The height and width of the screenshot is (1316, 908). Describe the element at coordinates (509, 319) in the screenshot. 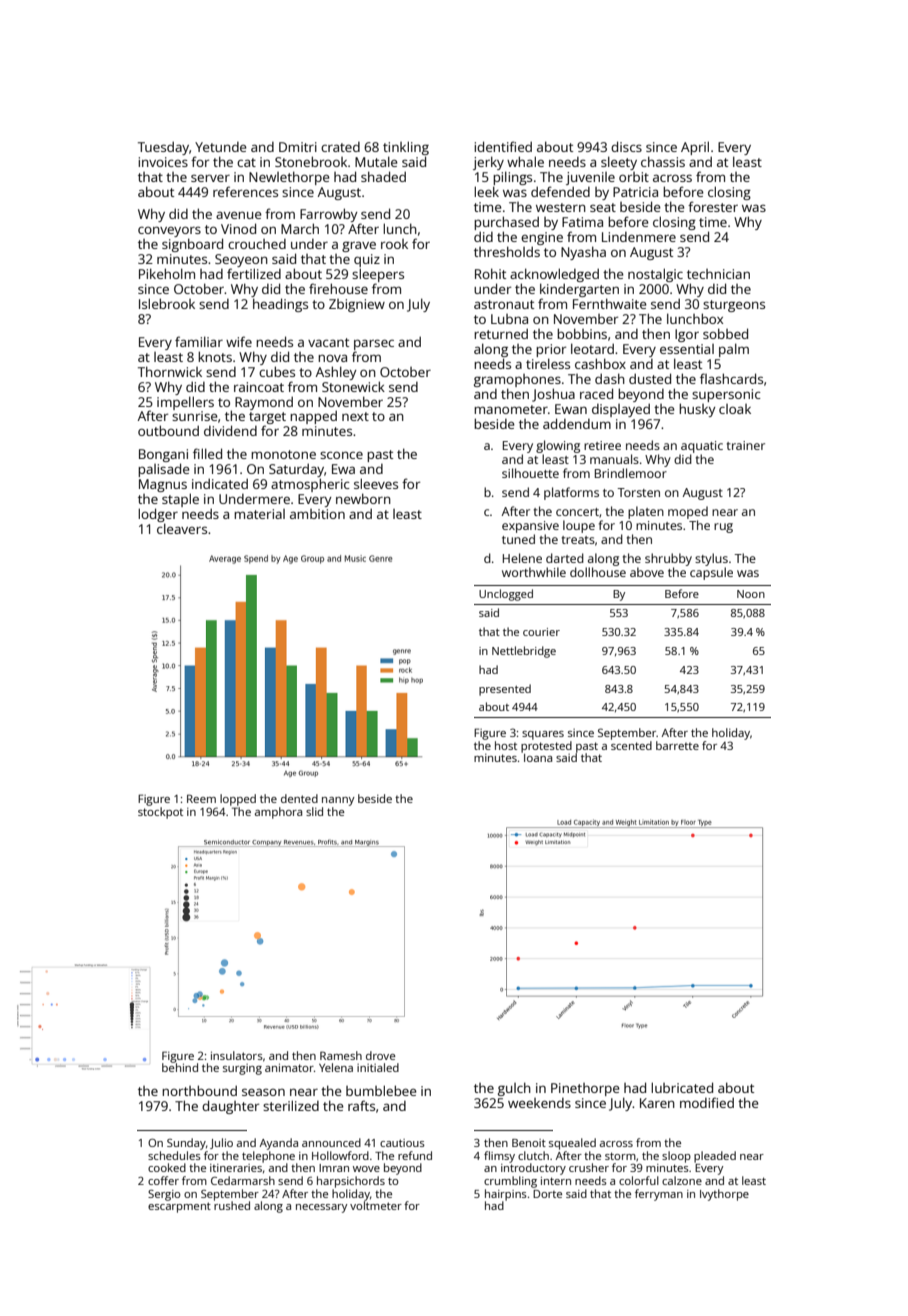

I see `Lubna` at that location.
